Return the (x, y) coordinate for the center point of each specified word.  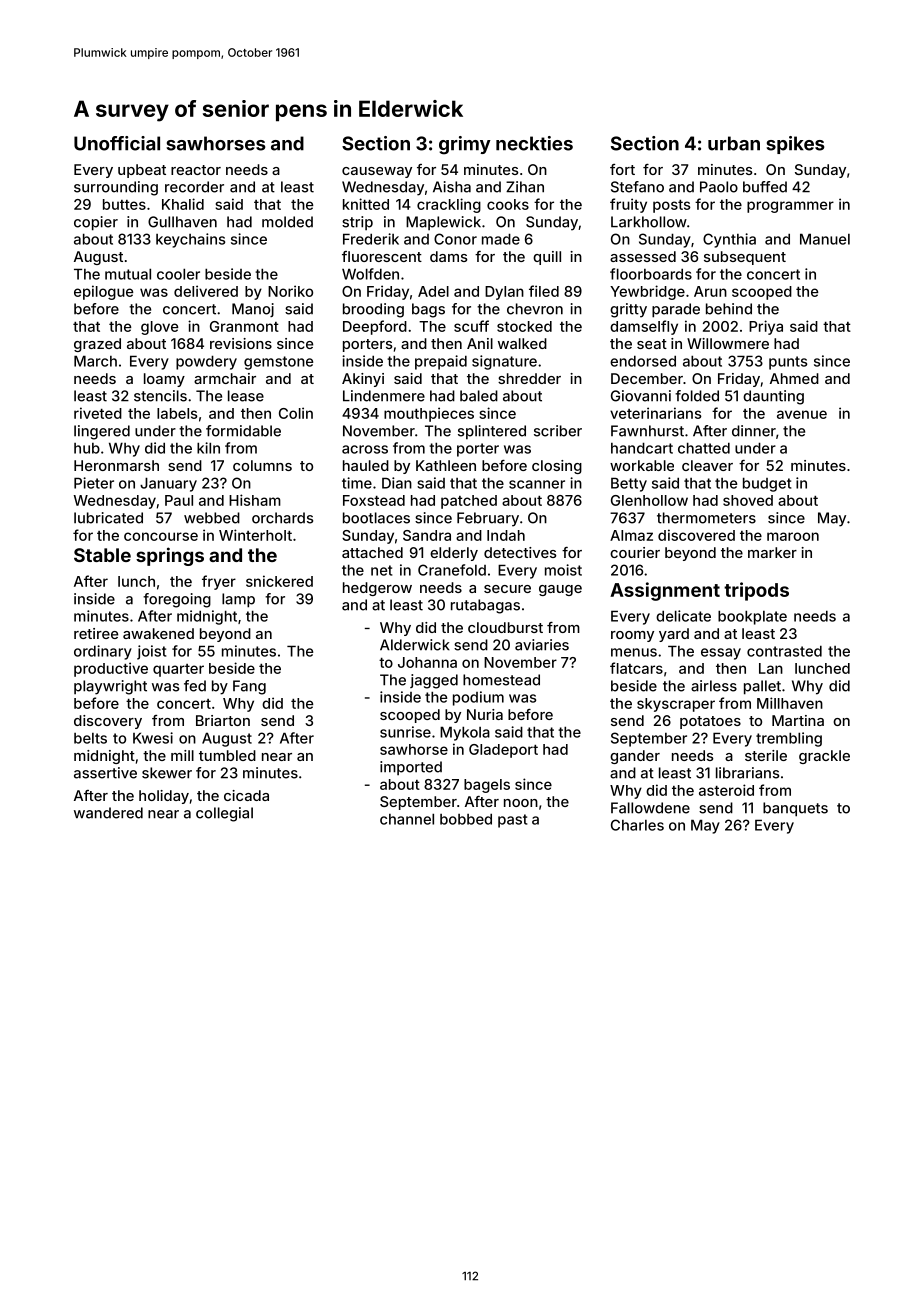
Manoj (253, 310)
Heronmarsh (116, 465)
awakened (158, 633)
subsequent (745, 258)
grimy (465, 145)
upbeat (142, 171)
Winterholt (255, 535)
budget (767, 484)
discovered (696, 535)
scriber (558, 431)
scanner (537, 484)
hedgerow (377, 589)
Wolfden (370, 274)
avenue (802, 414)
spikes (795, 145)
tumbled (227, 755)
